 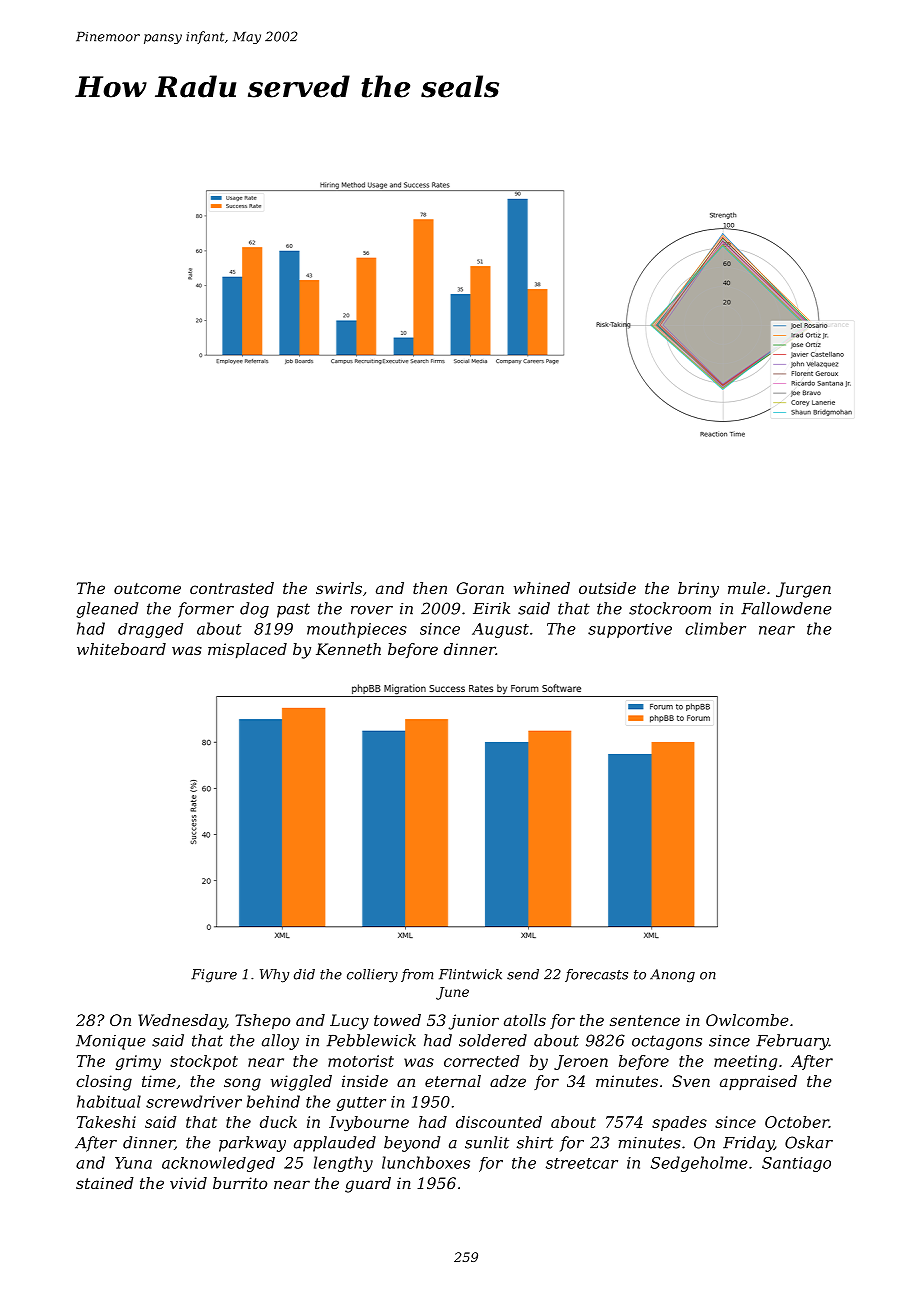 What do you see at coordinates (523, 974) in the screenshot?
I see `send` at bounding box center [523, 974].
